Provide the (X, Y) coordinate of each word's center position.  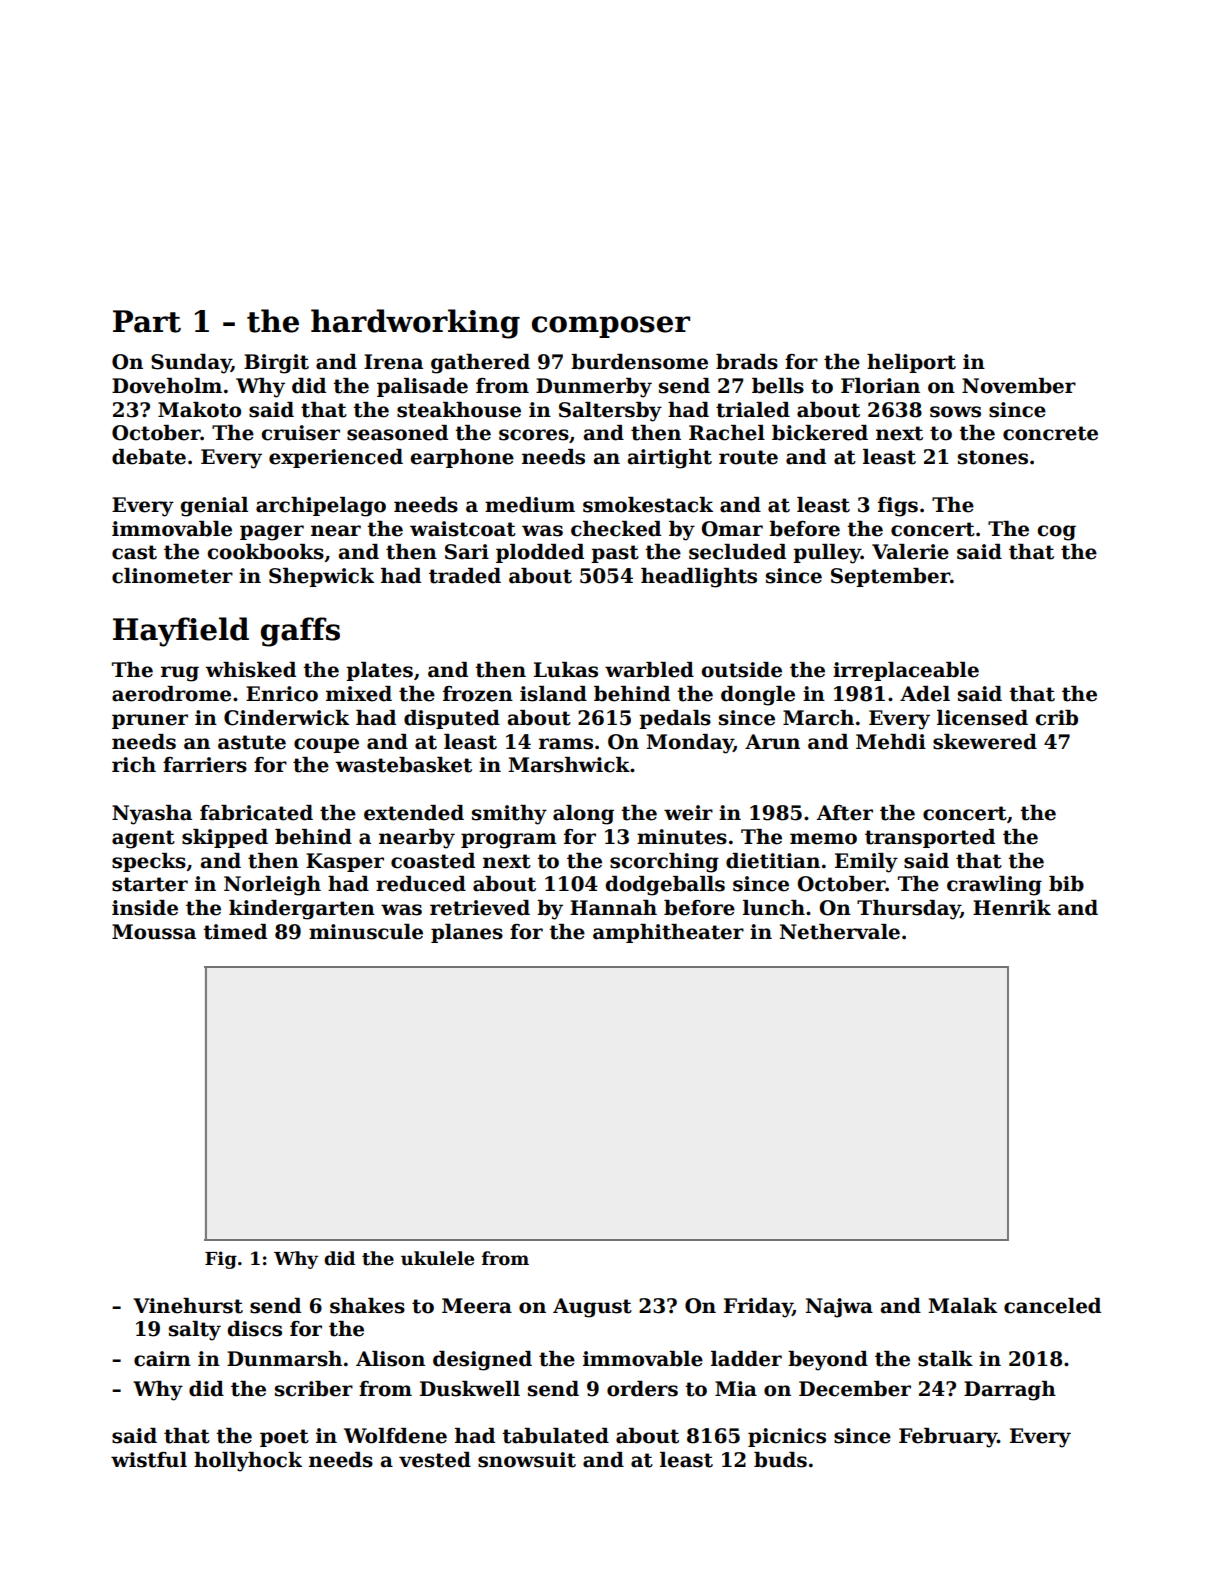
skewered (985, 742)
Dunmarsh (284, 1359)
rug (180, 674)
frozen (478, 694)
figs (898, 507)
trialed (753, 410)
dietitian (773, 861)
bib (1066, 884)
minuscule (366, 932)
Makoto (199, 410)
